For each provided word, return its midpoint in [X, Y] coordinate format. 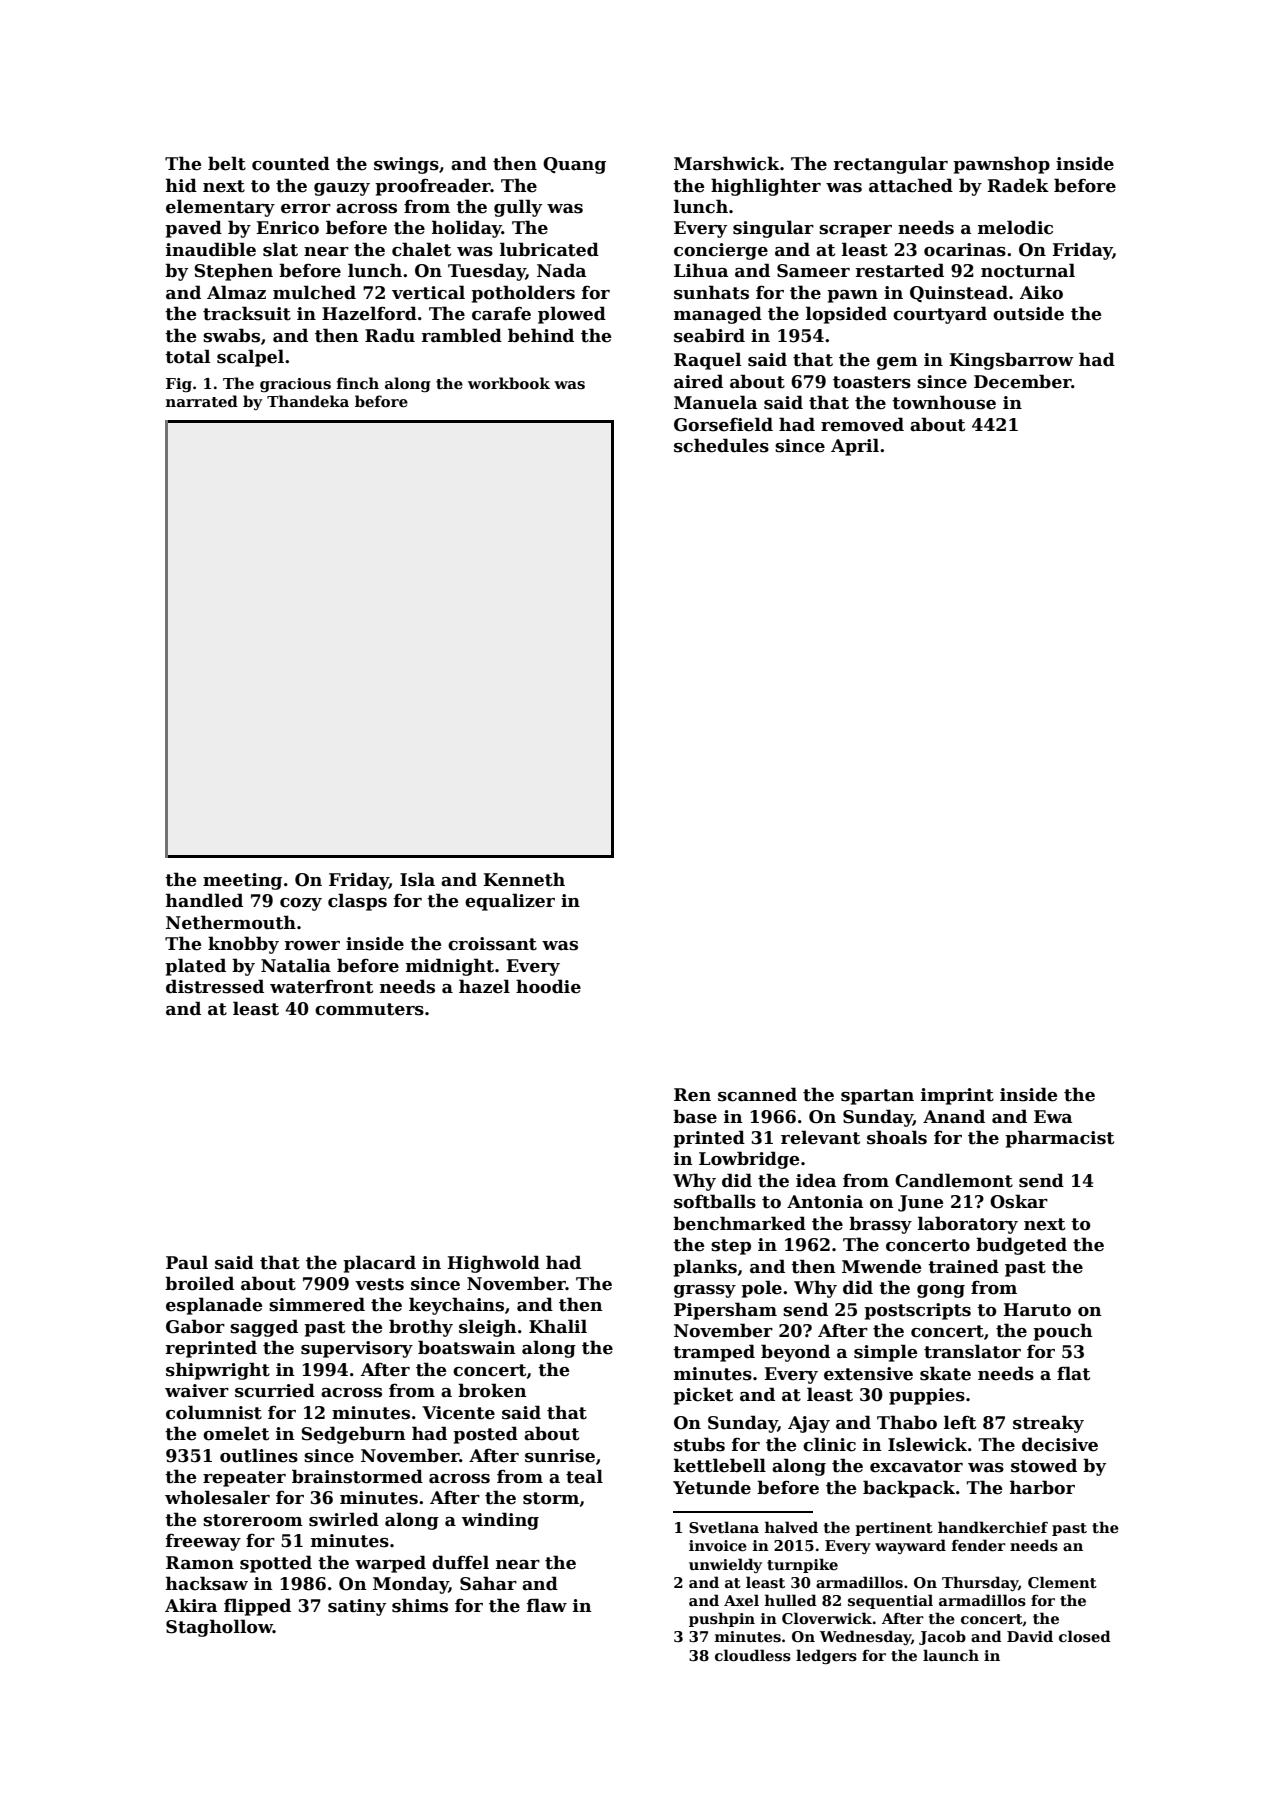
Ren [692, 1095]
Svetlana [724, 1527]
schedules [721, 445]
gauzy [342, 189]
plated [195, 967]
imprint [957, 1096]
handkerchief [993, 1527]
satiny [357, 1607]
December [1023, 381]
